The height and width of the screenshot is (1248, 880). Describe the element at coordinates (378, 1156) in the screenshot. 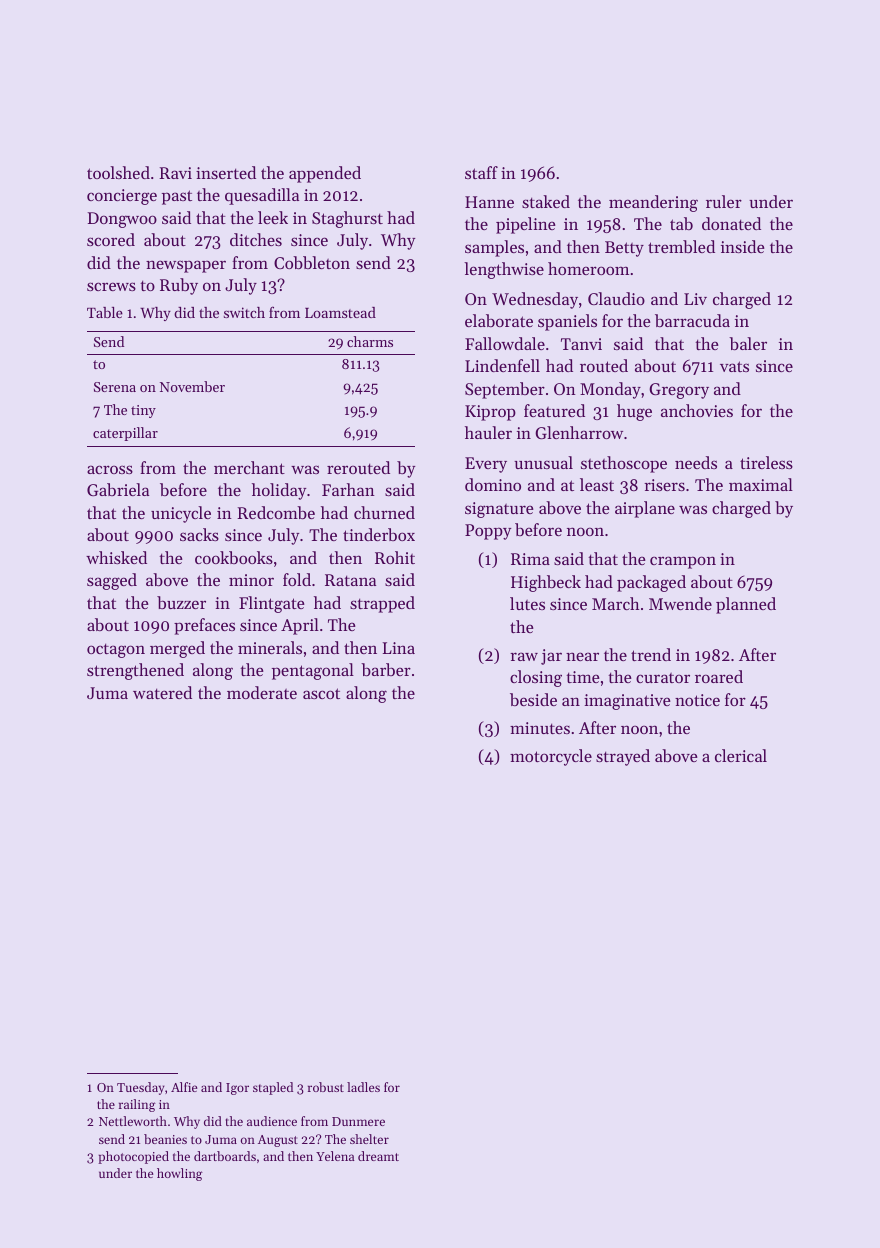

I see `dreamt` at that location.
